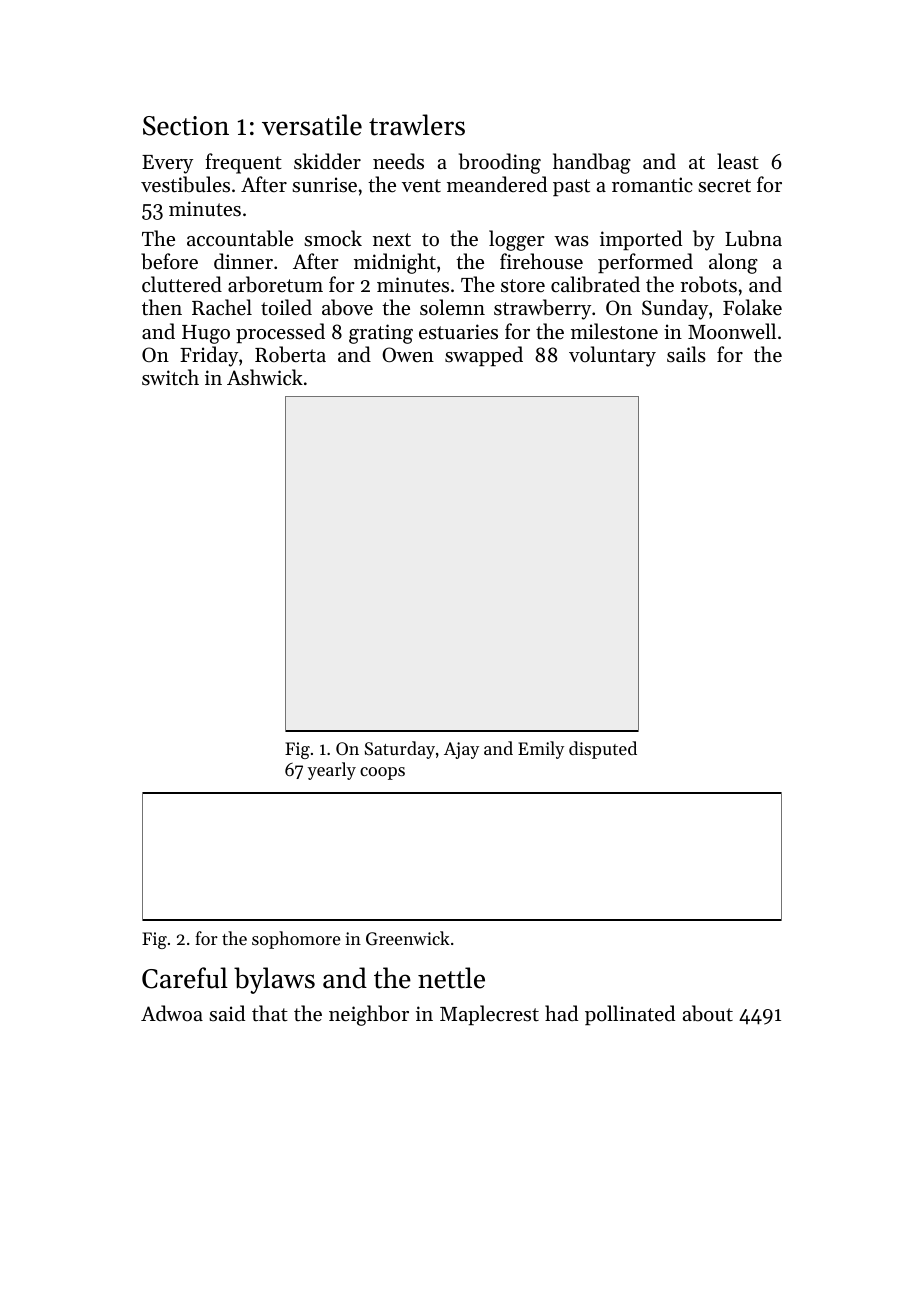  I want to click on disputed, so click(603, 750).
